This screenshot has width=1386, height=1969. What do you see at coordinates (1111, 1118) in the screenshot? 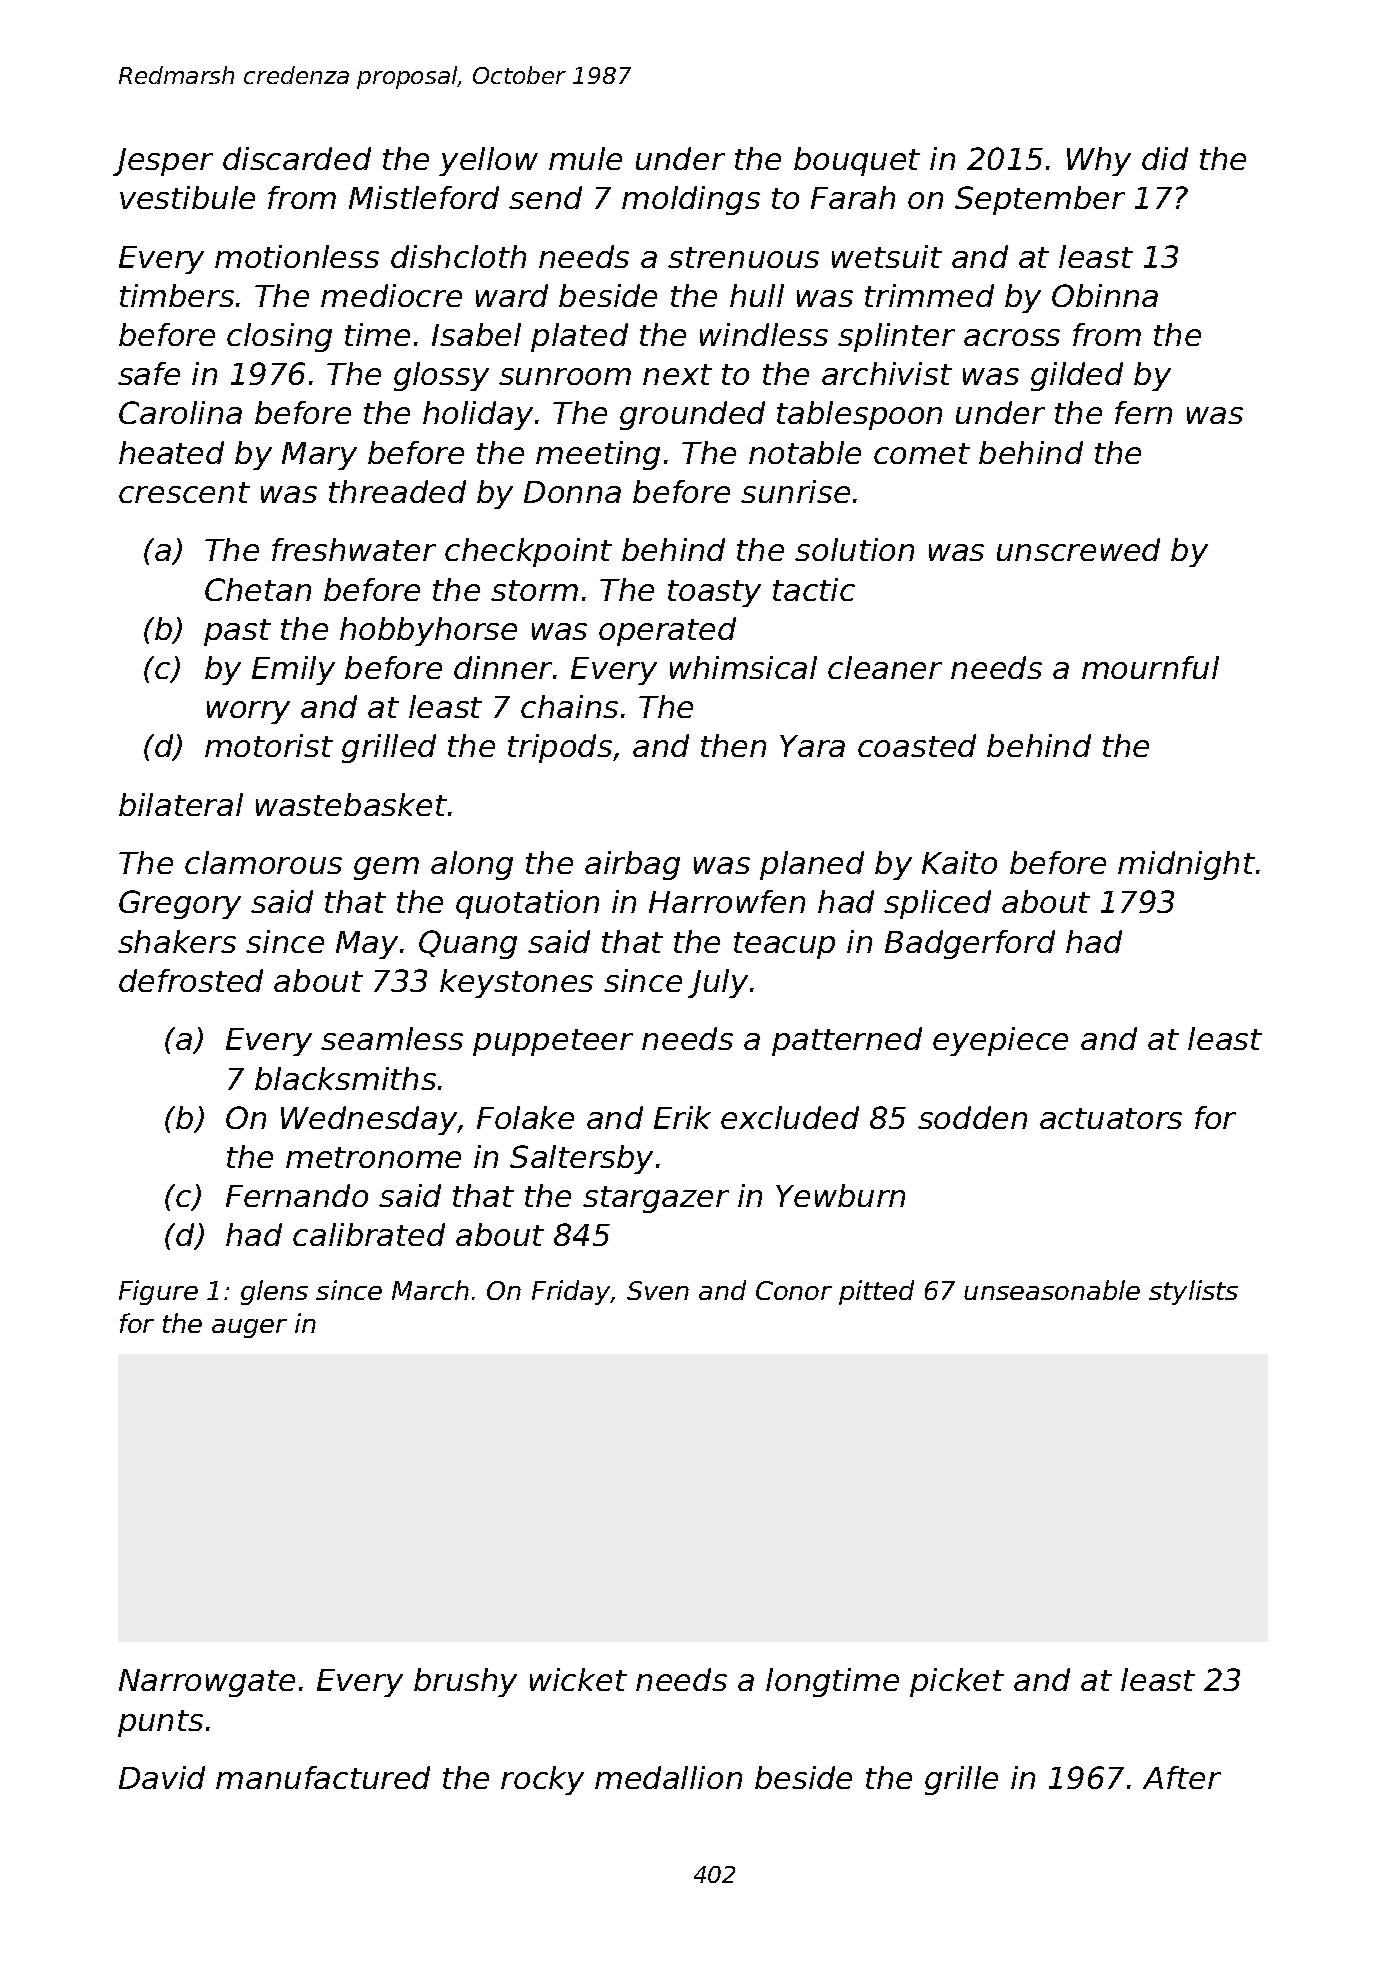
I see `actuators` at bounding box center [1111, 1118].
